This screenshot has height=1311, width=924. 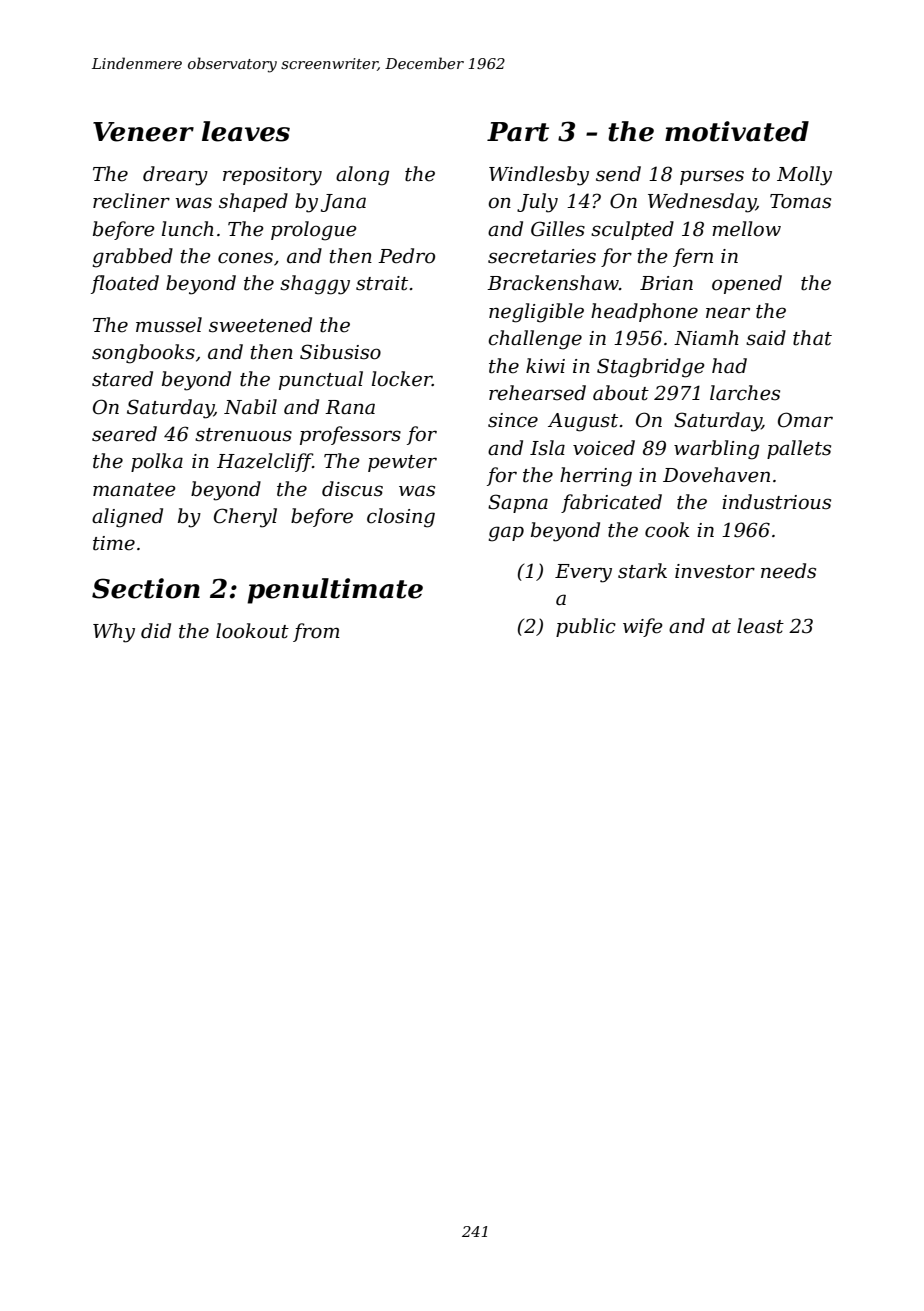 What do you see at coordinates (518, 132) in the screenshot?
I see `Part` at bounding box center [518, 132].
